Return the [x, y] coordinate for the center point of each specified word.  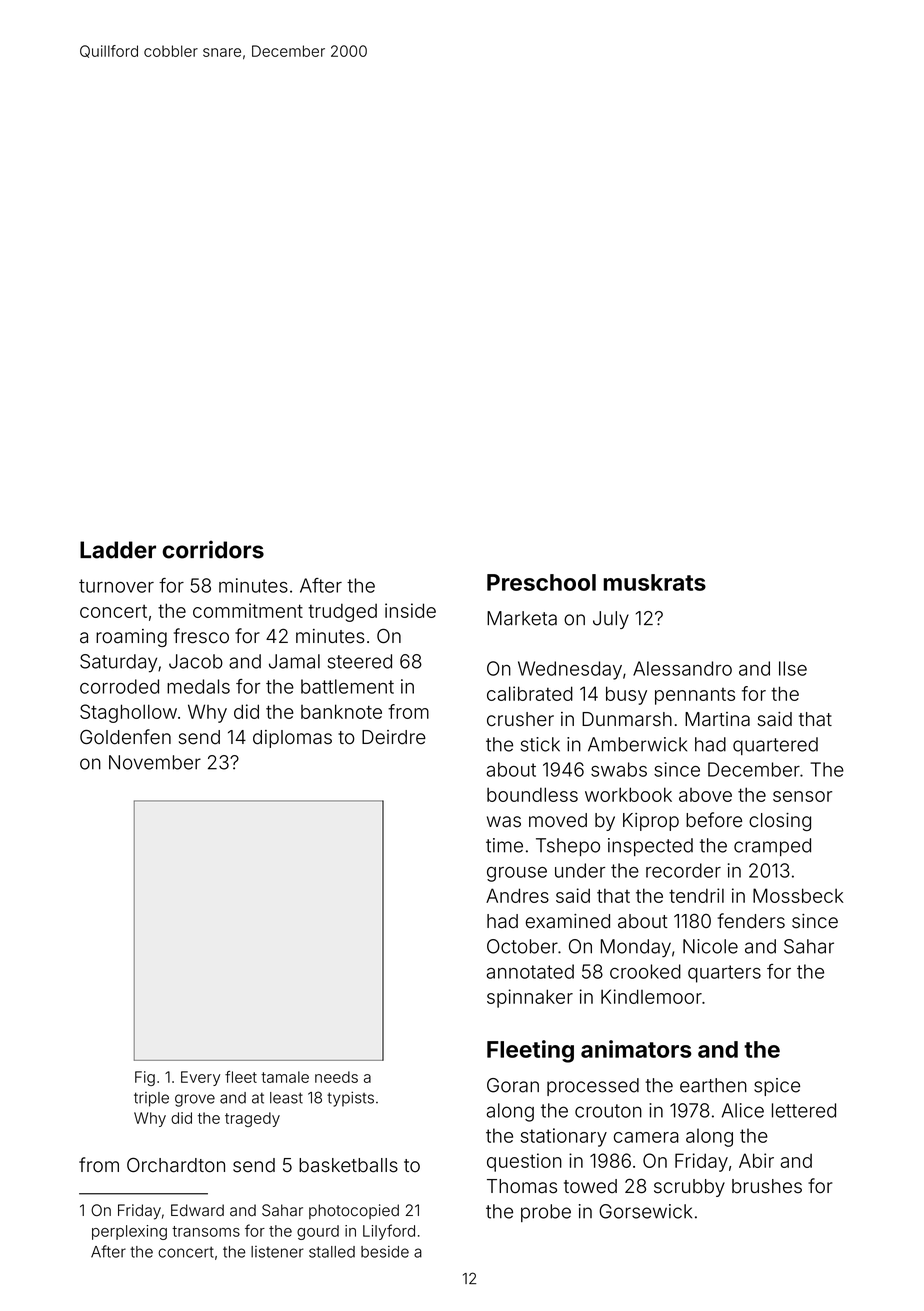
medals [198, 686]
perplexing [129, 1232]
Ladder [118, 550]
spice [777, 1087]
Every [200, 1078]
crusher [520, 719]
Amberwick [637, 744]
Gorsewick [645, 1211]
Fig [145, 1078]
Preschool [541, 582]
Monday [636, 948]
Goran [513, 1085]
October [522, 946]
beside [385, 1252]
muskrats [654, 582]
